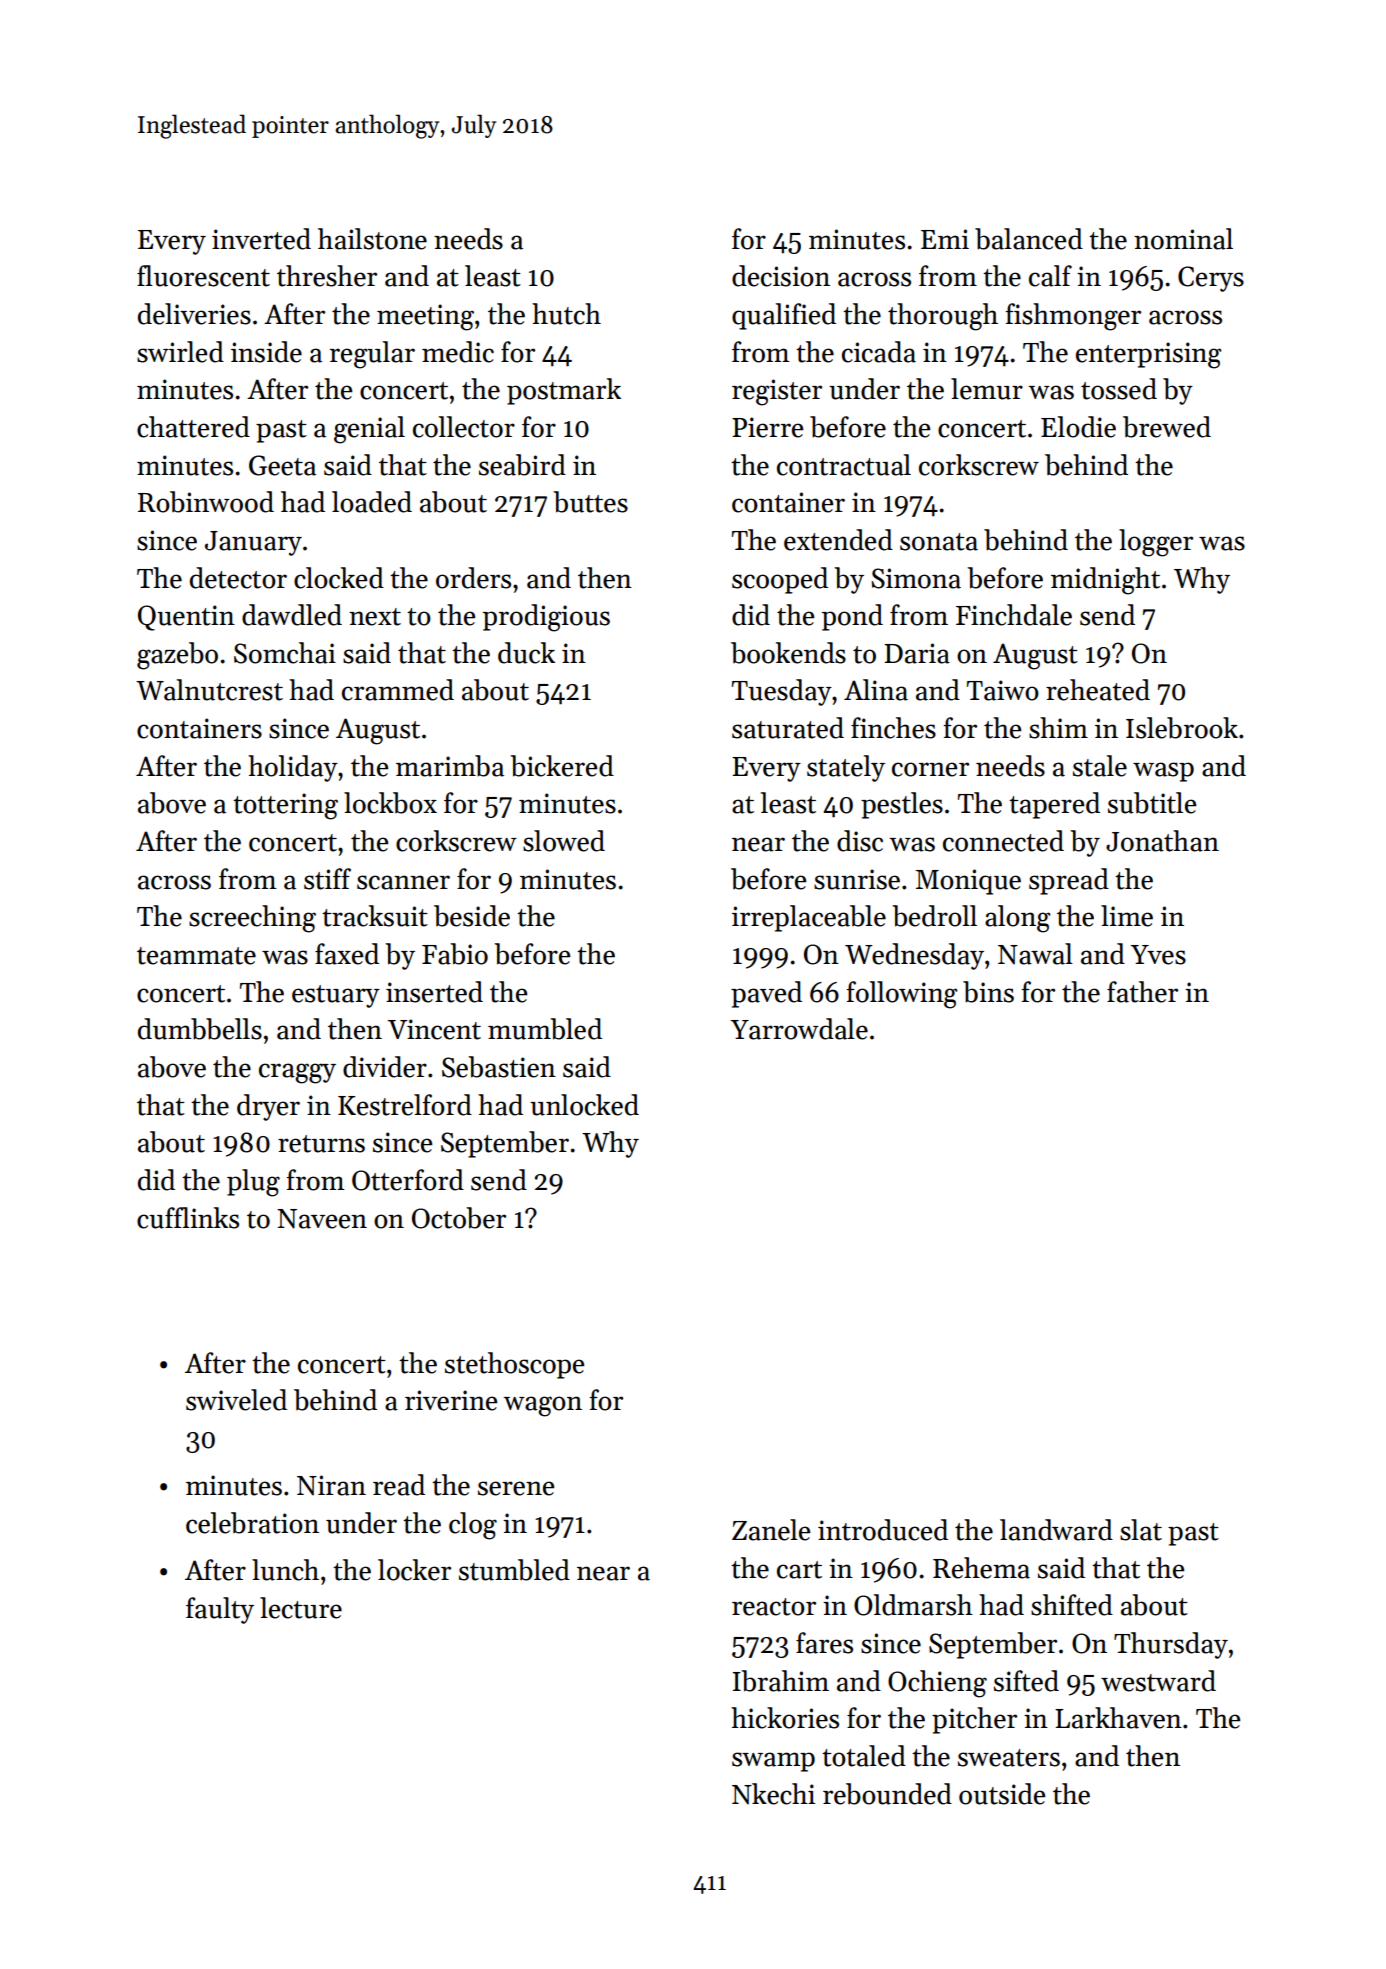 The image size is (1386, 1969). I want to click on landward, so click(1056, 1530).
